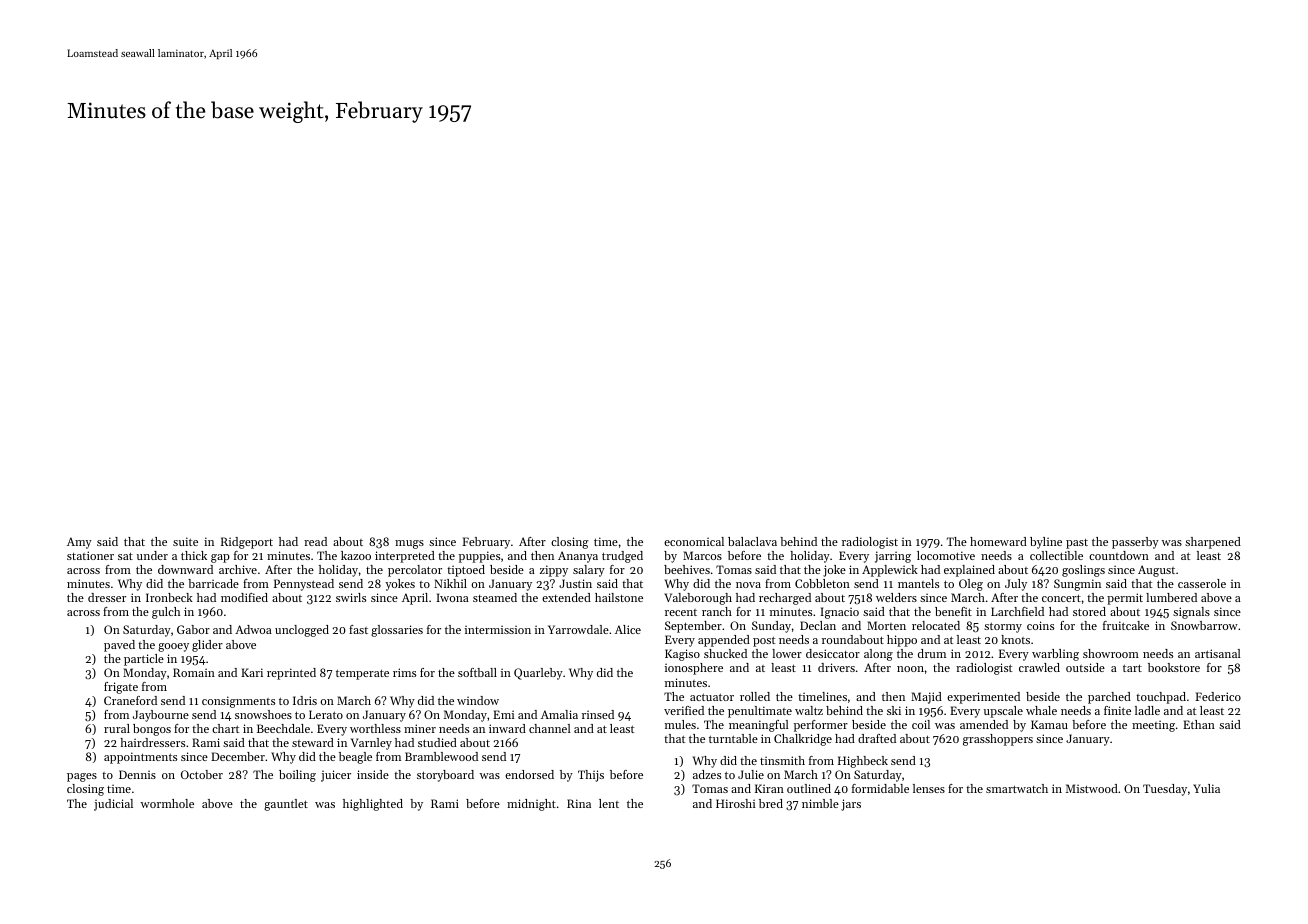 The height and width of the page is (924, 1308). I want to click on outlined, so click(809, 788).
